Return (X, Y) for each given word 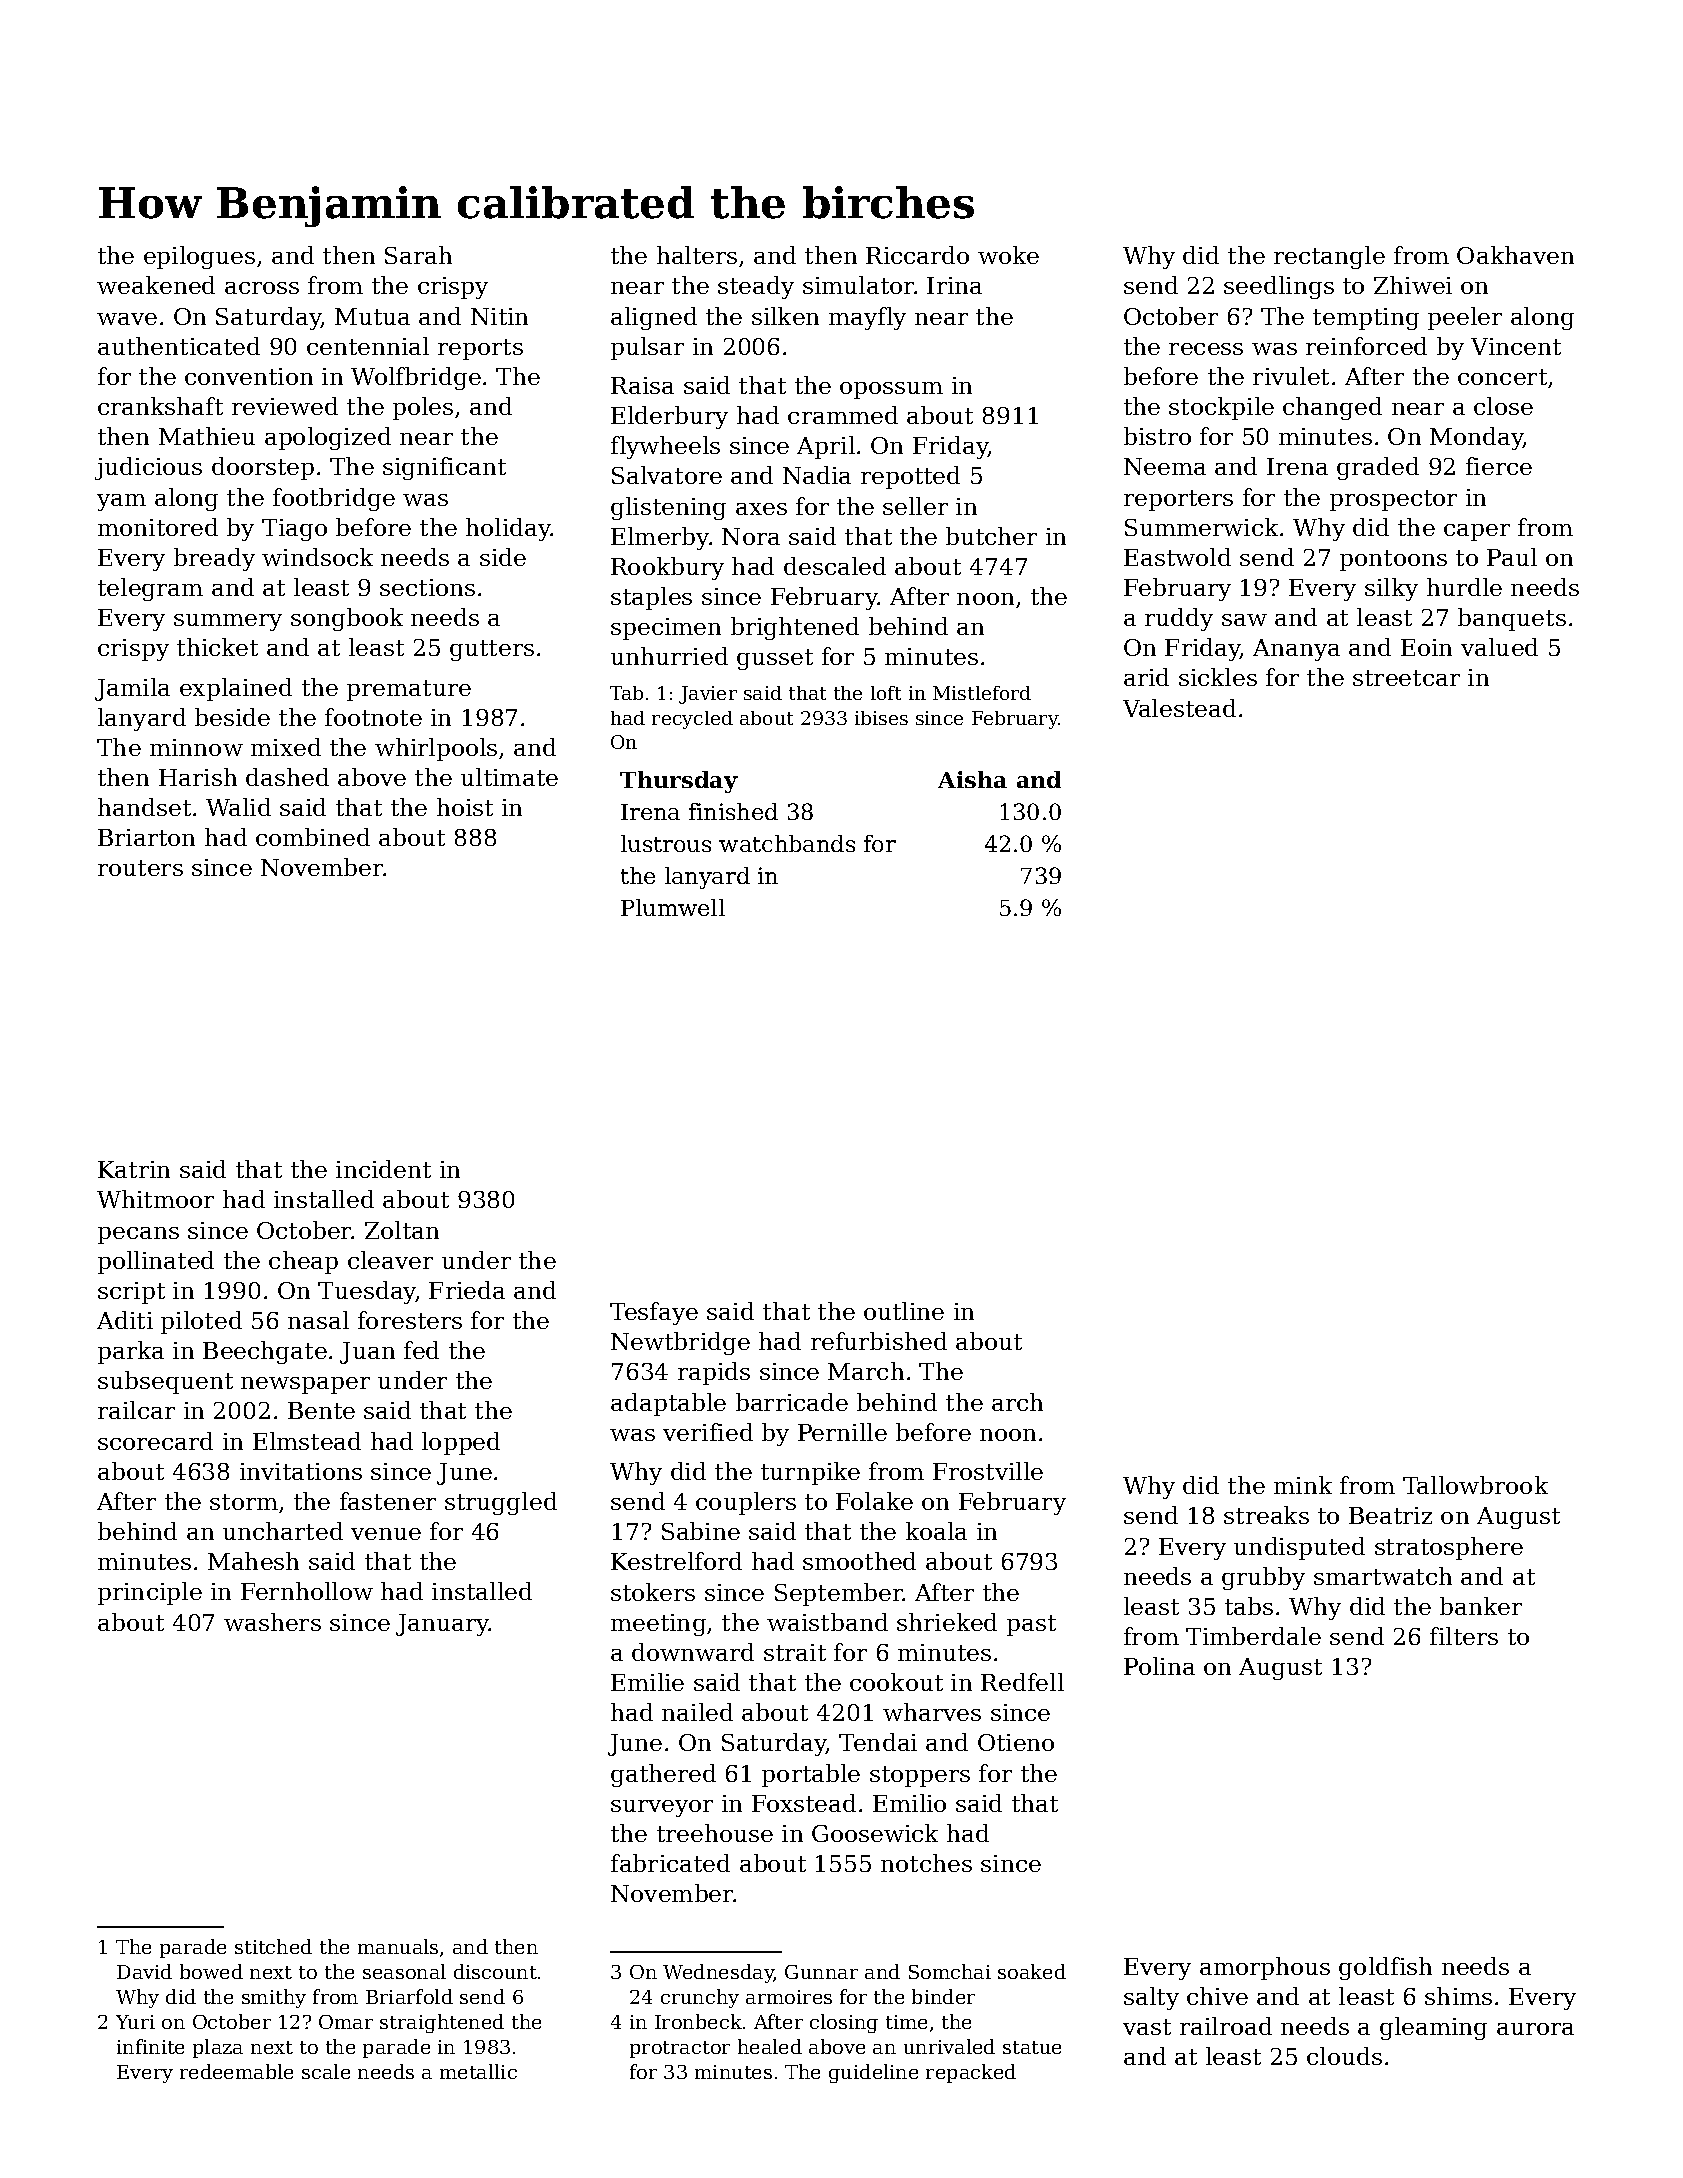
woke (1008, 255)
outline (904, 1311)
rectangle (1329, 257)
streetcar (1406, 678)
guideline (873, 2073)
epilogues (199, 257)
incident (383, 1169)
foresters (410, 1320)
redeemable (236, 2071)
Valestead (1179, 708)
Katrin (134, 1169)
